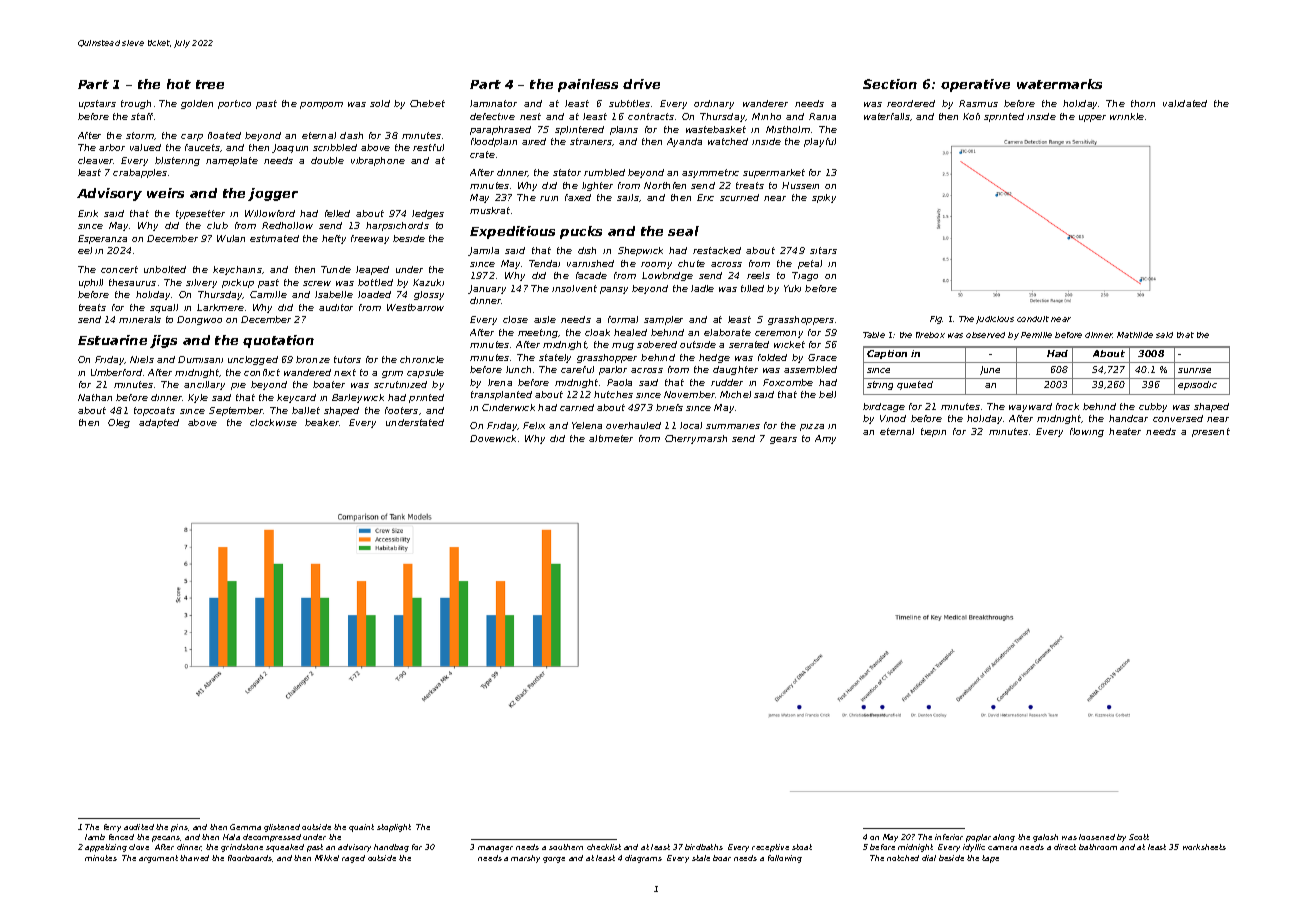 The height and width of the document is (924, 1308). Describe the element at coordinates (158, 859) in the document. I see `argument` at that location.
